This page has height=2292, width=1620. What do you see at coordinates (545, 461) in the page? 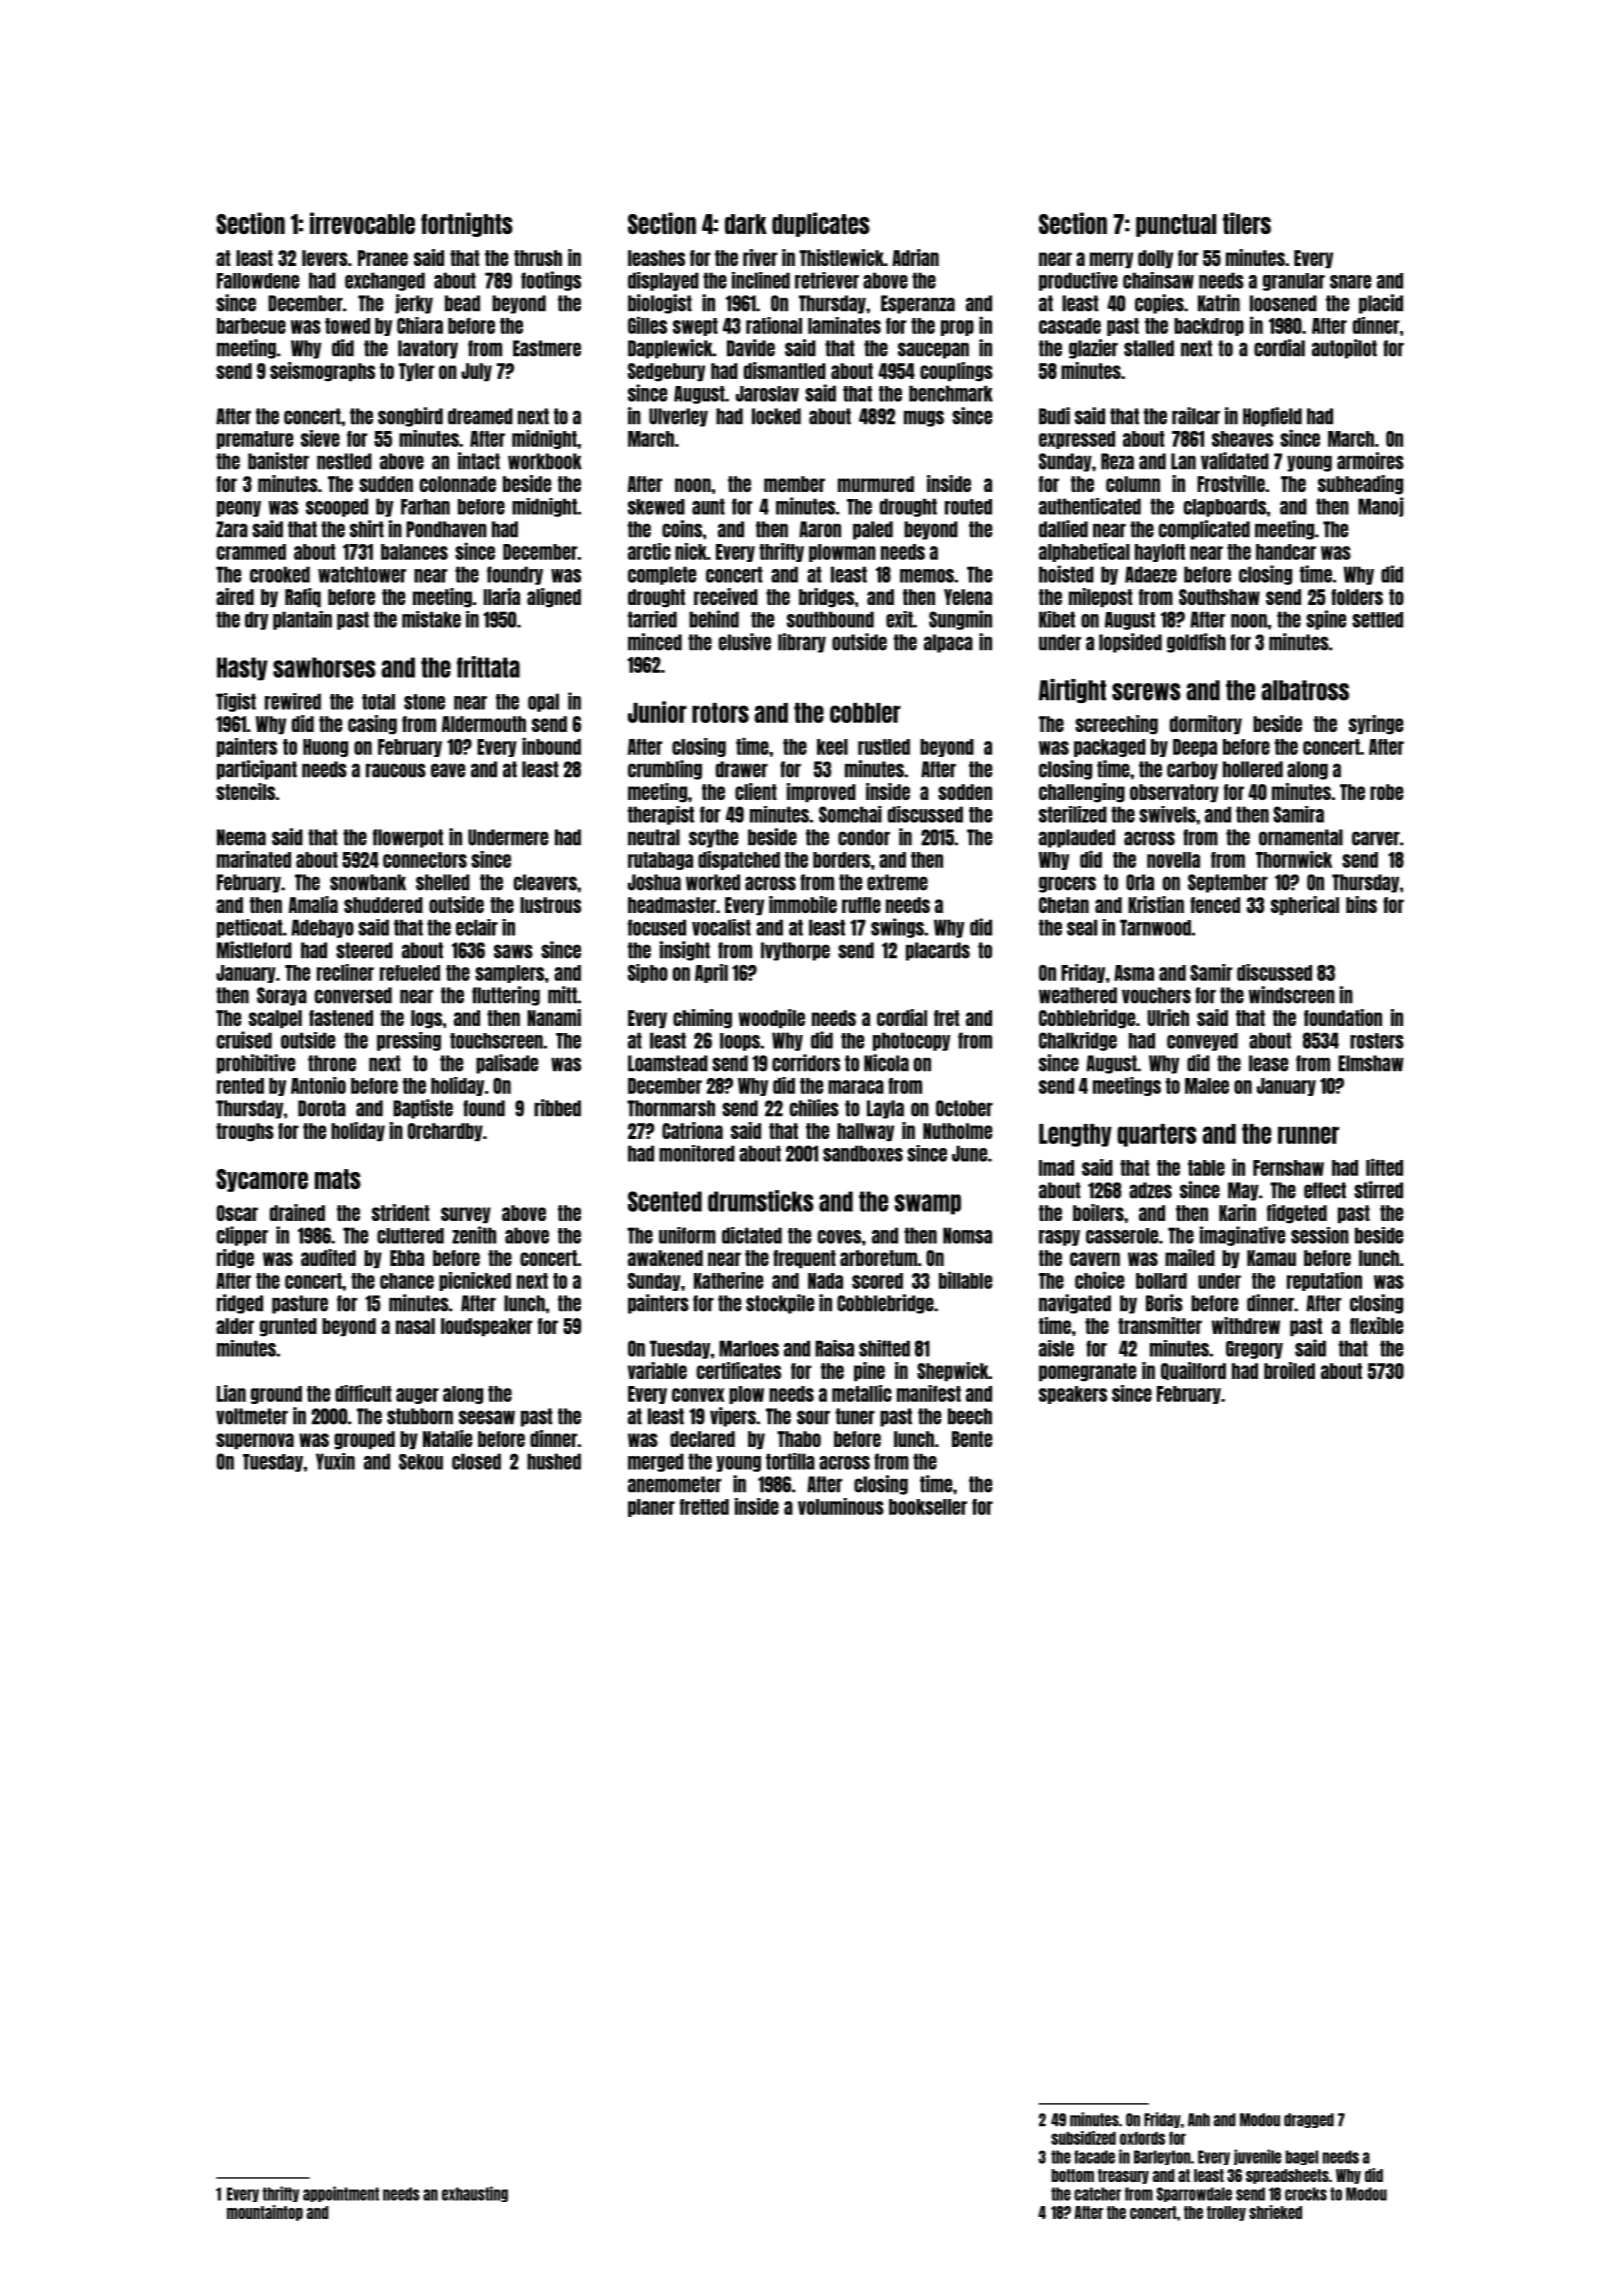
I see `workbook` at bounding box center [545, 461].
